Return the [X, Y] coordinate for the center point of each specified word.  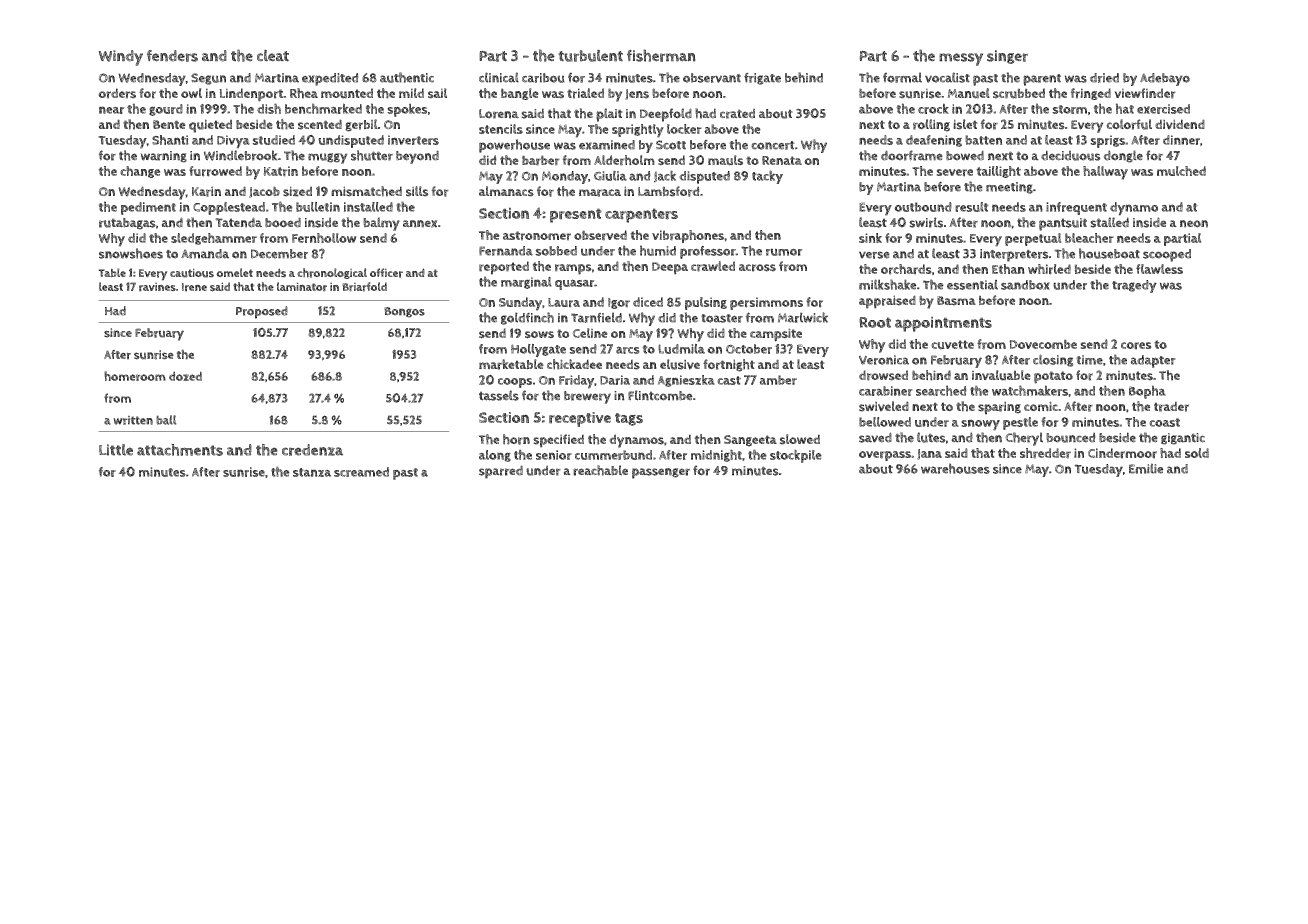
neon [1194, 224]
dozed [185, 376]
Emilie [1146, 468]
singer [1007, 57]
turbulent [590, 56]
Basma [956, 301]
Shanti [170, 140]
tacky [767, 177]
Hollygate [538, 350]
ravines [157, 287]
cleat [273, 56]
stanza [312, 472]
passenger [661, 473]
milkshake [887, 284]
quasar [574, 284]
